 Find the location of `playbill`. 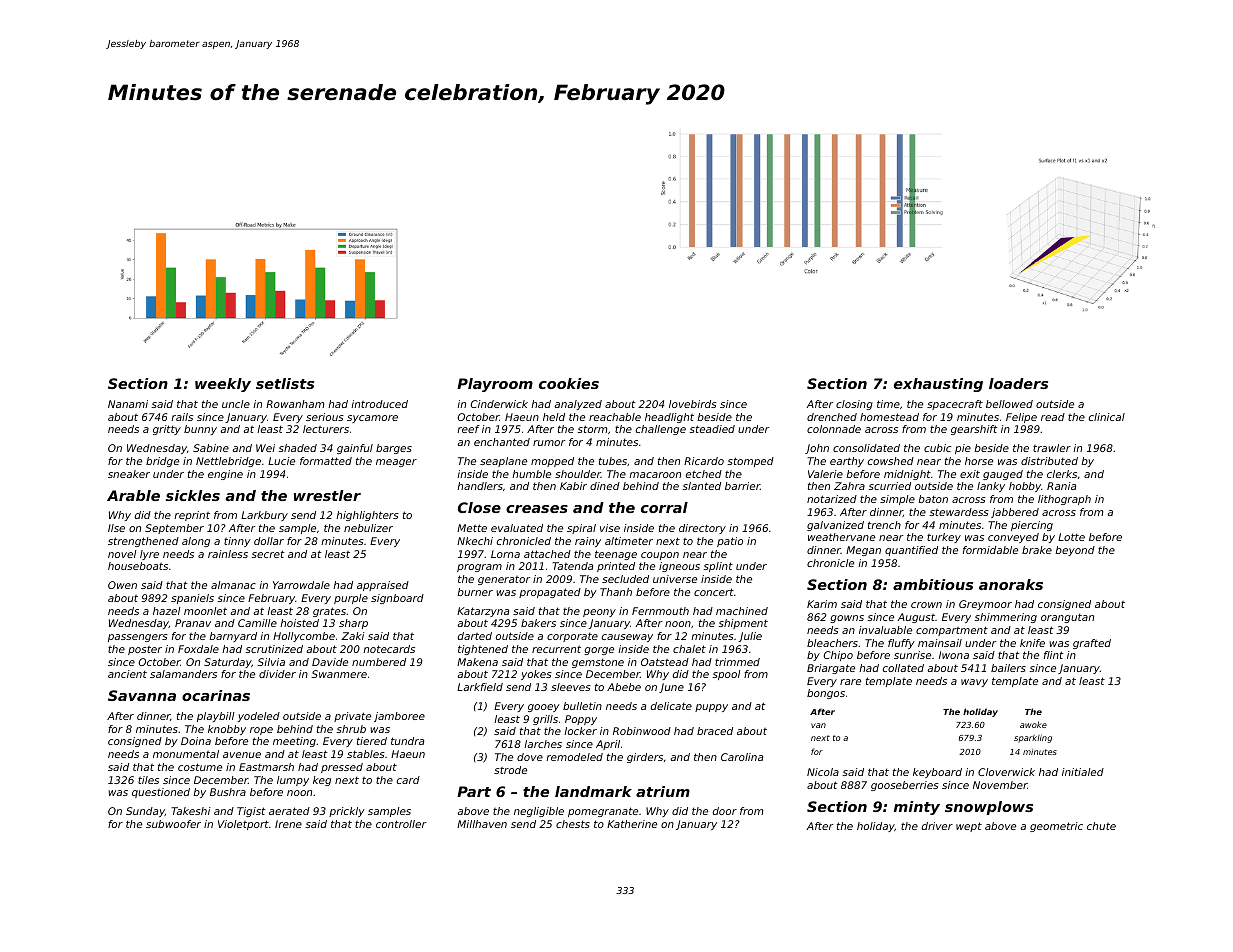

playbill is located at coordinates (216, 717).
